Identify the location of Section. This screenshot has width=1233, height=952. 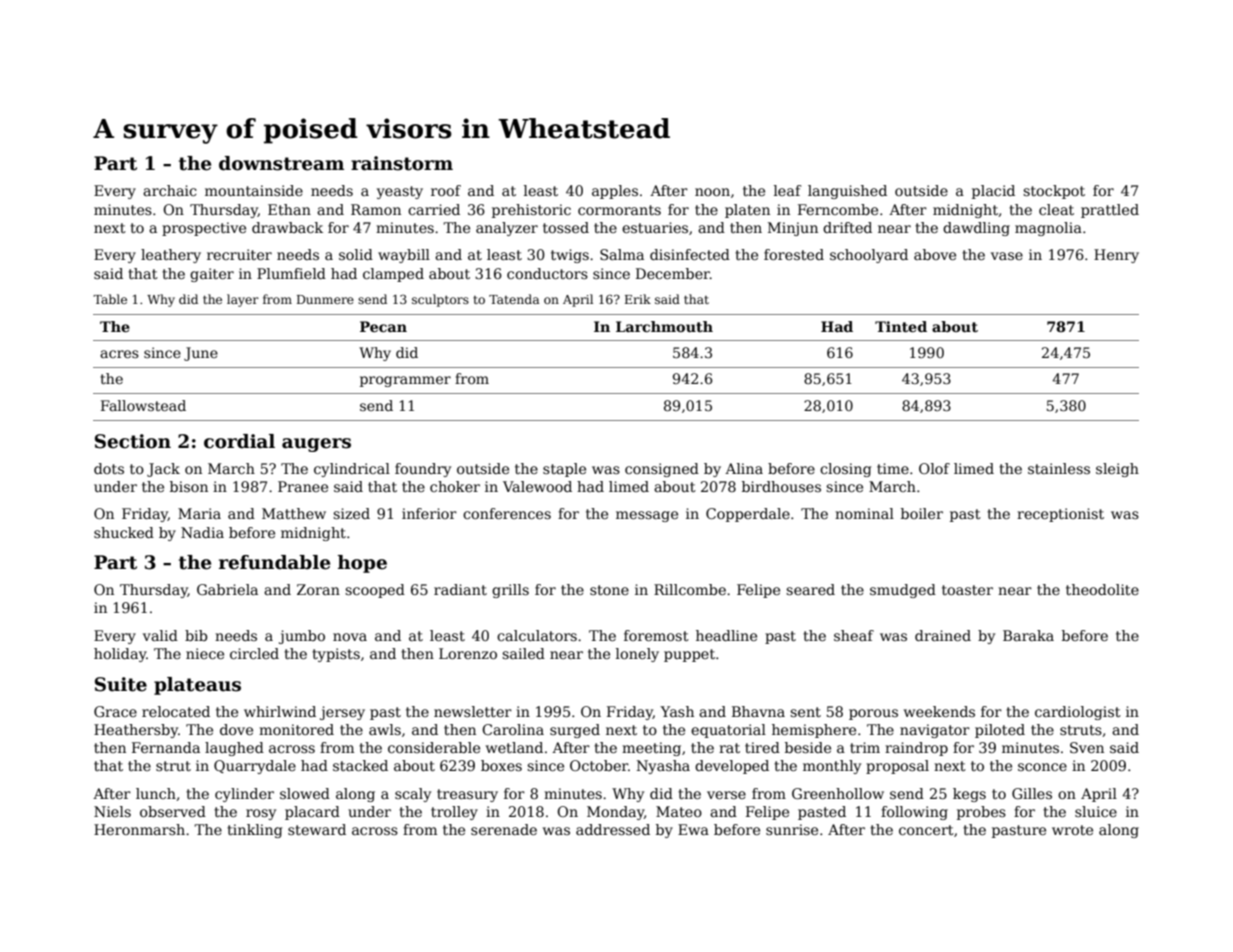
(133, 441).
